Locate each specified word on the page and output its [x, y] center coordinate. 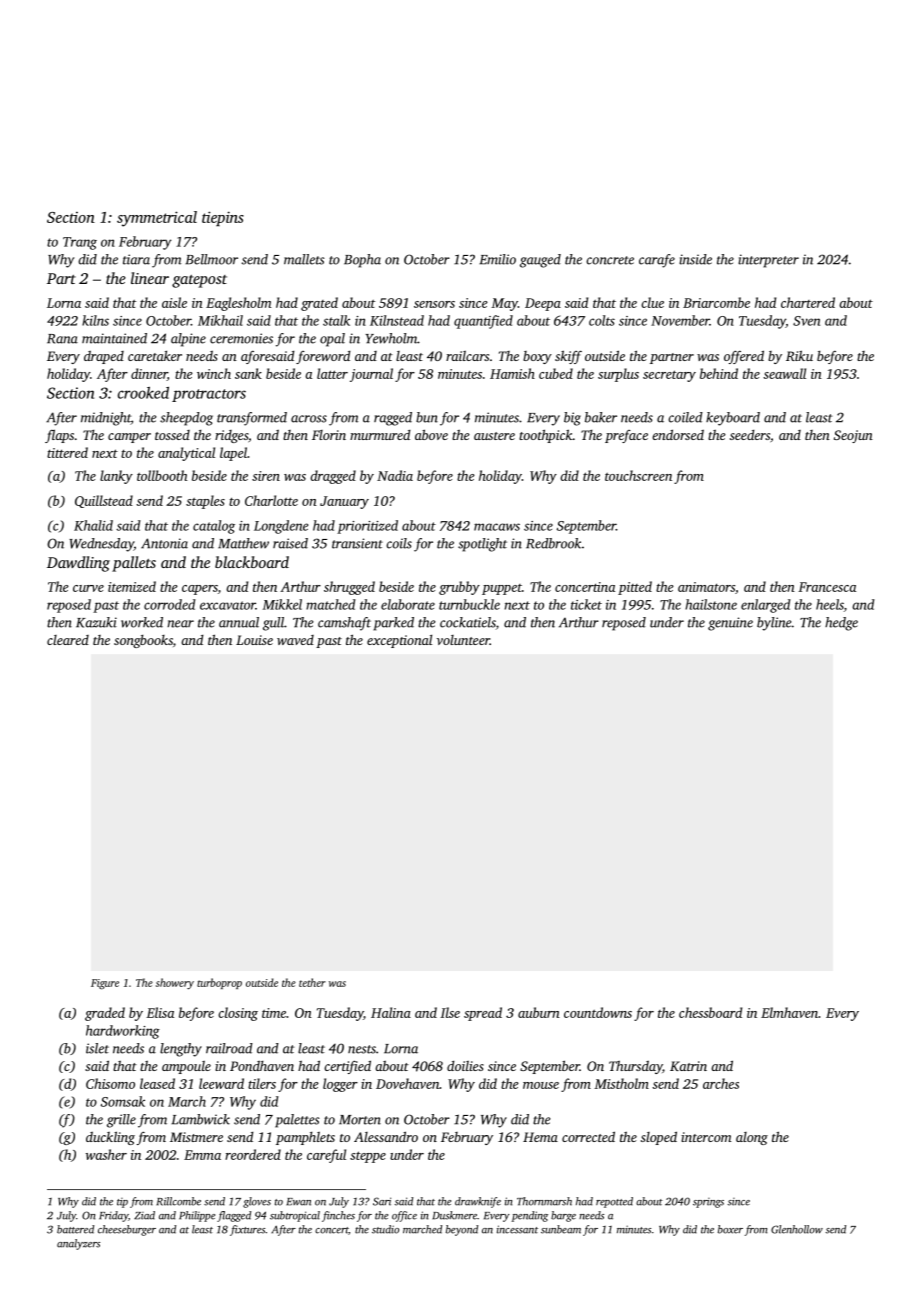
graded [105, 1014]
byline [774, 624]
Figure [105, 984]
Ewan [298, 1202]
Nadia [395, 475]
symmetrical [157, 219]
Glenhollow [797, 1229]
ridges [231, 436]
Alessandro [386, 1136]
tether [312, 982]
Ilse [450, 1012]
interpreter [768, 261]
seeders [750, 435]
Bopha [362, 261]
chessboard [710, 1012]
